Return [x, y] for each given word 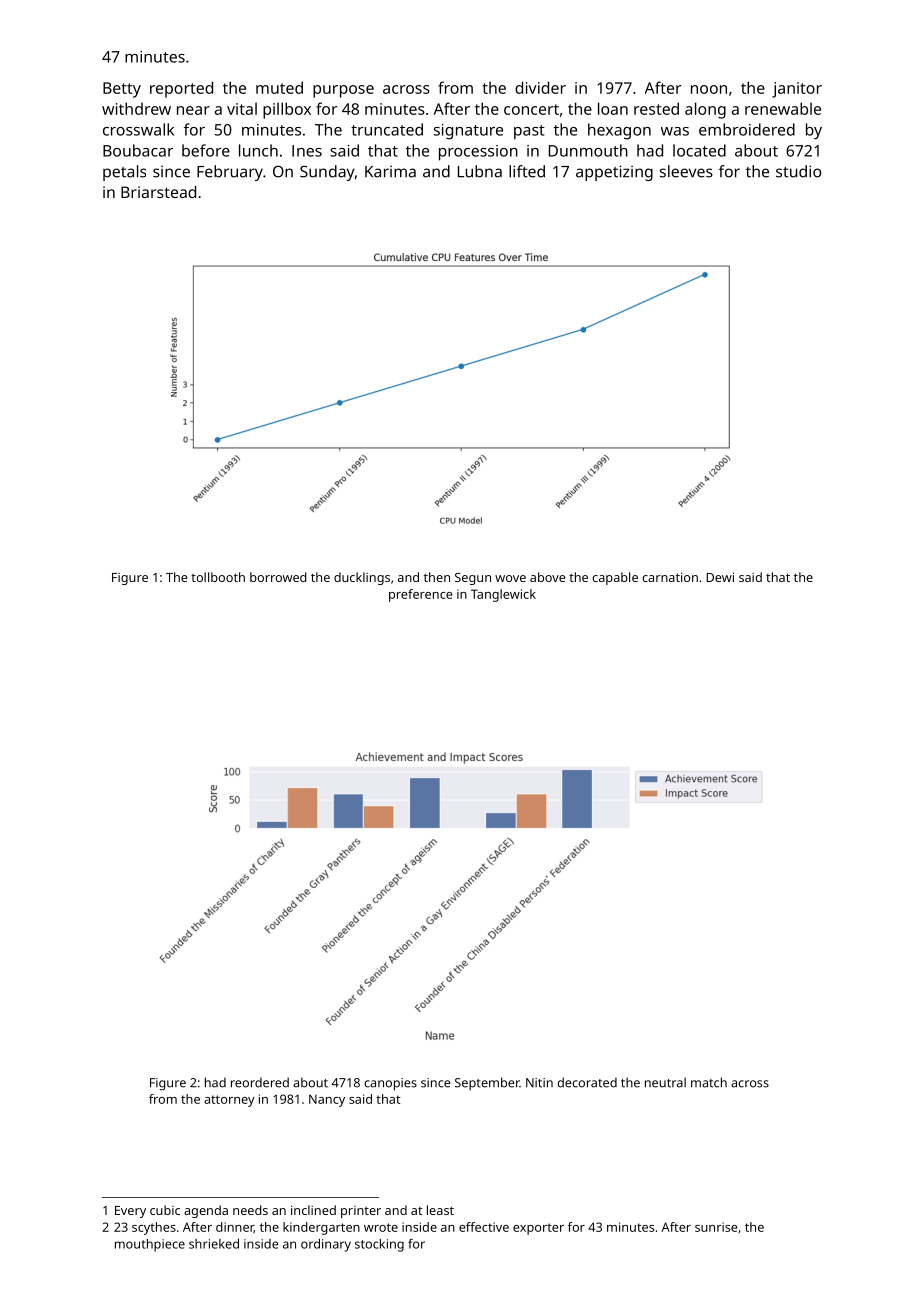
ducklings [362, 578]
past [529, 132]
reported [181, 89]
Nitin [539, 1083]
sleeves [686, 171]
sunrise [716, 1227]
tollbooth [218, 577]
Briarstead [158, 192]
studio [798, 171]
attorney [229, 1101]
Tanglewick [503, 595]
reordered [260, 1082]
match [709, 1082]
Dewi [720, 577]
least [440, 1210]
